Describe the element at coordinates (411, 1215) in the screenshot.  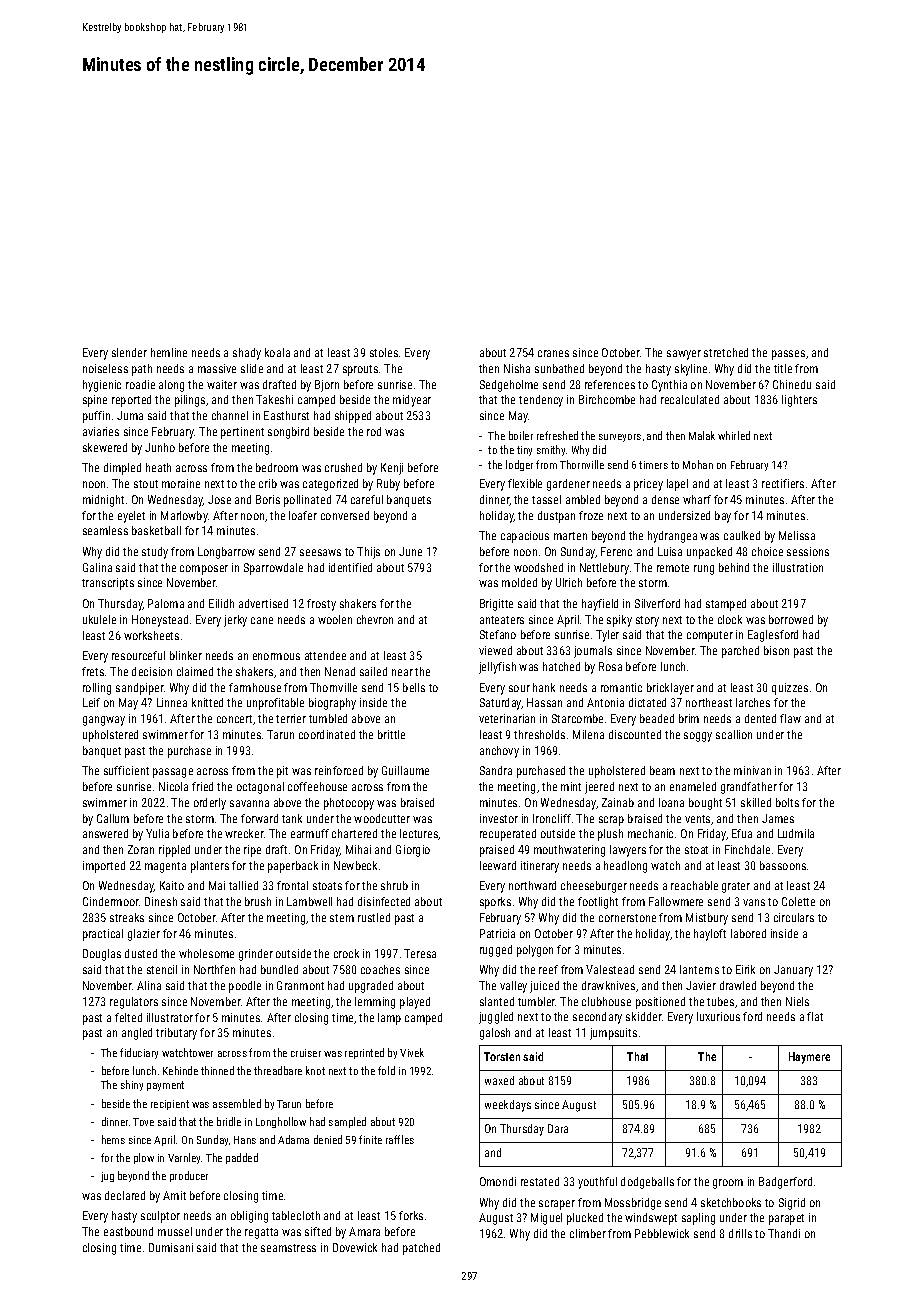
I see `forks` at that location.
